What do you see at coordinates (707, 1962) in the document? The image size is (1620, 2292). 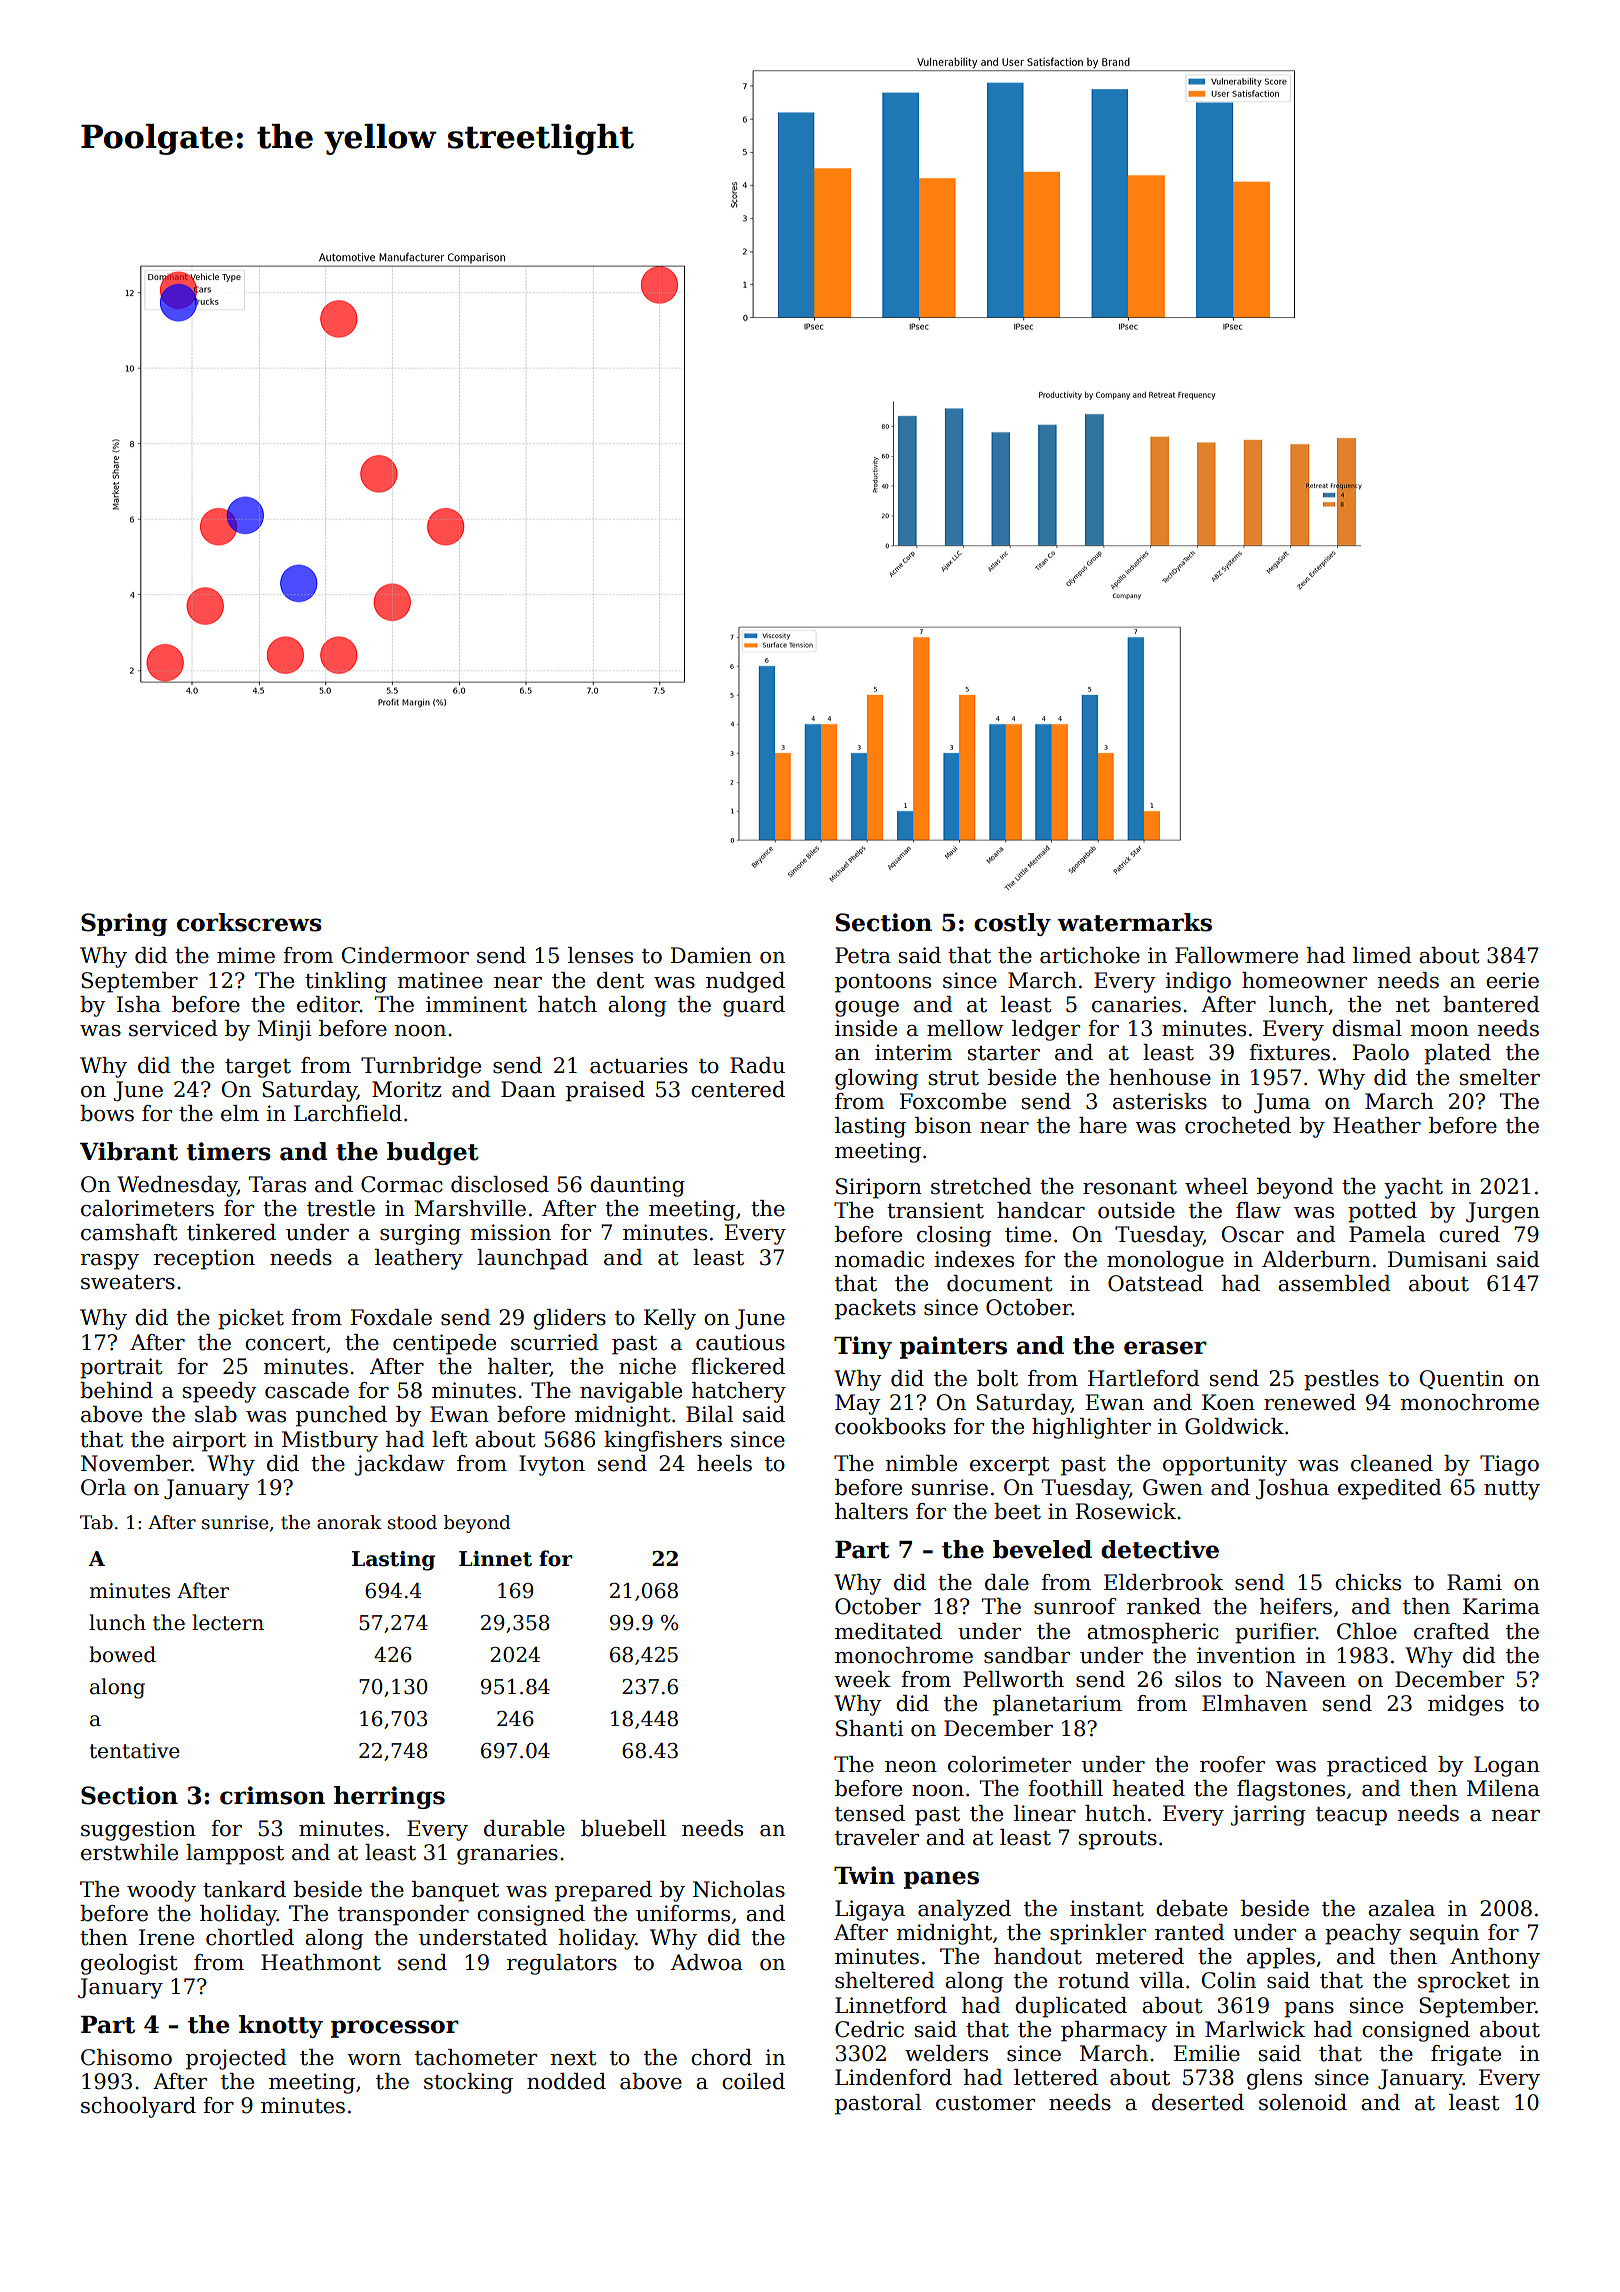 I see `Adwoa` at bounding box center [707, 1962].
